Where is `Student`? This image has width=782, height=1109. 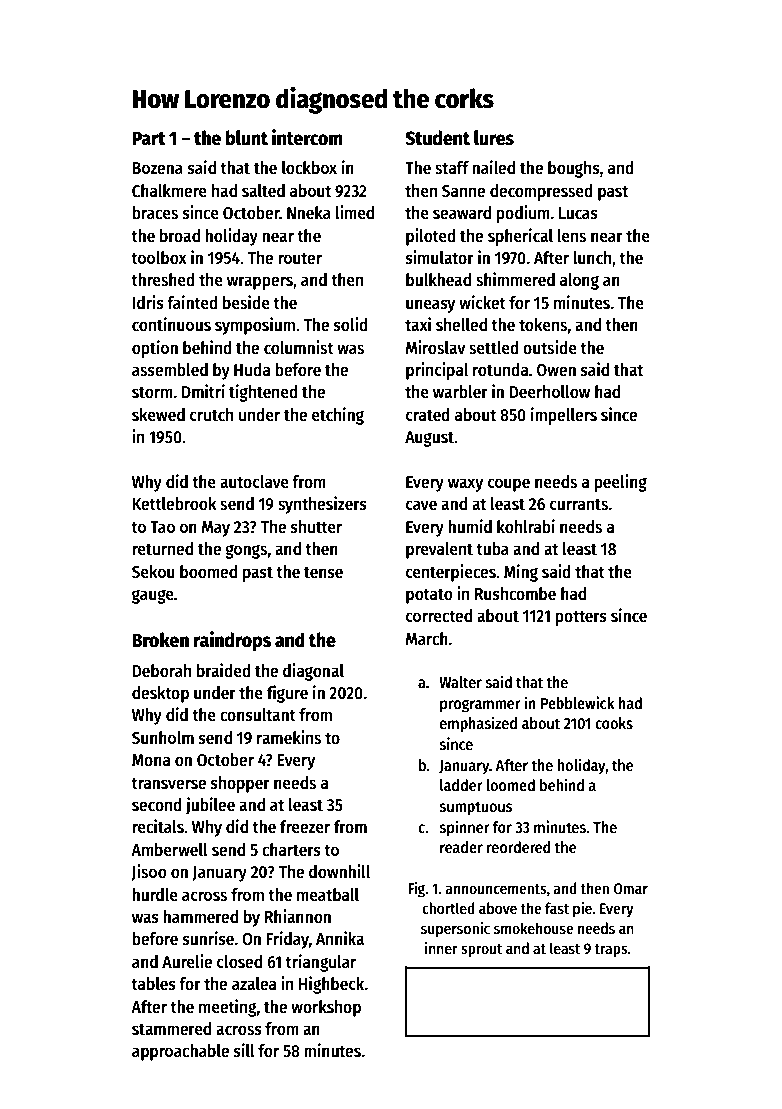 Student is located at coordinates (437, 138).
